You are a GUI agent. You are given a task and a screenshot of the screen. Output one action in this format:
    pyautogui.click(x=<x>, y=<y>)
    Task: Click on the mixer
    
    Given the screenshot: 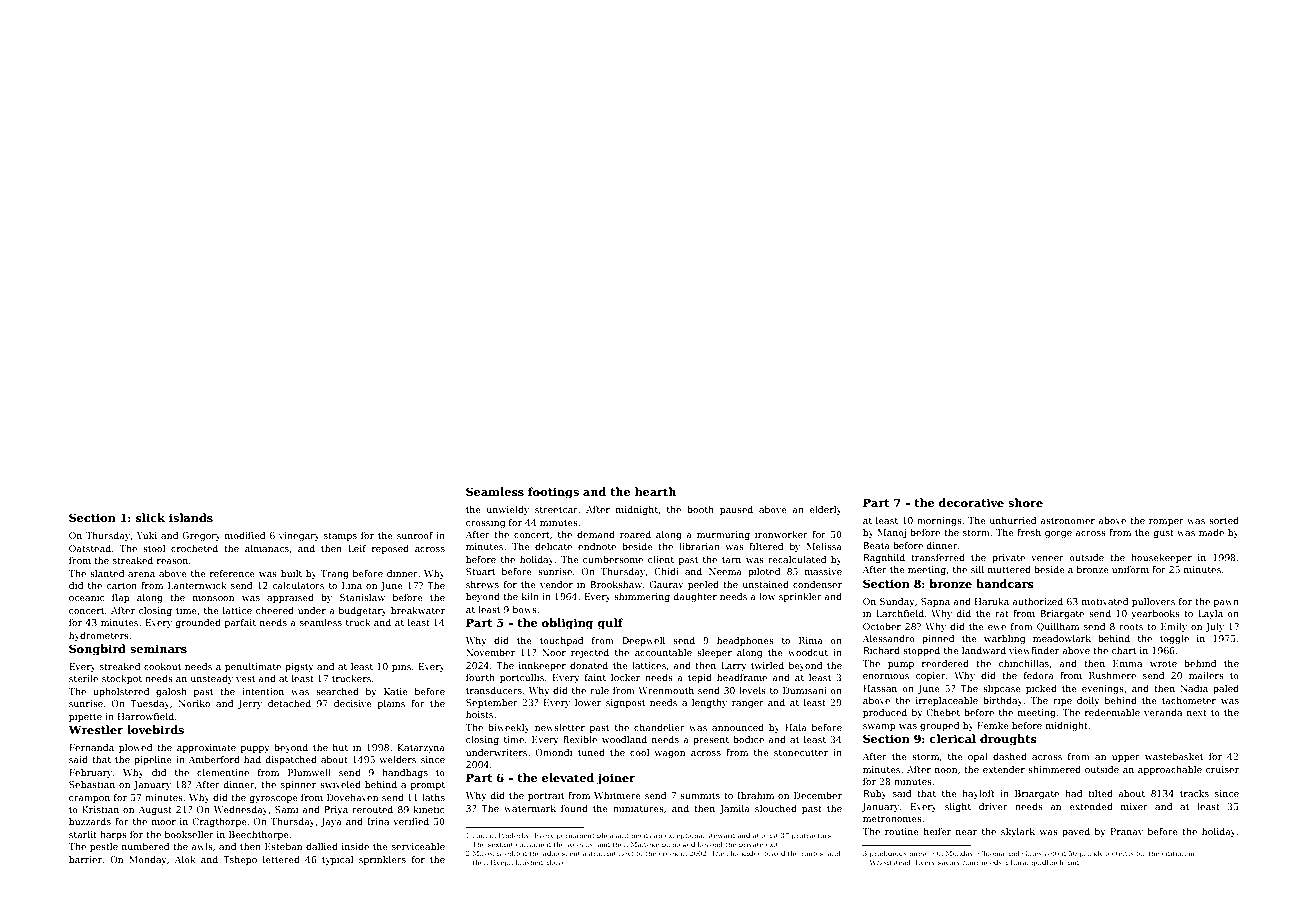 What is the action you would take?
    pyautogui.click(x=1134, y=806)
